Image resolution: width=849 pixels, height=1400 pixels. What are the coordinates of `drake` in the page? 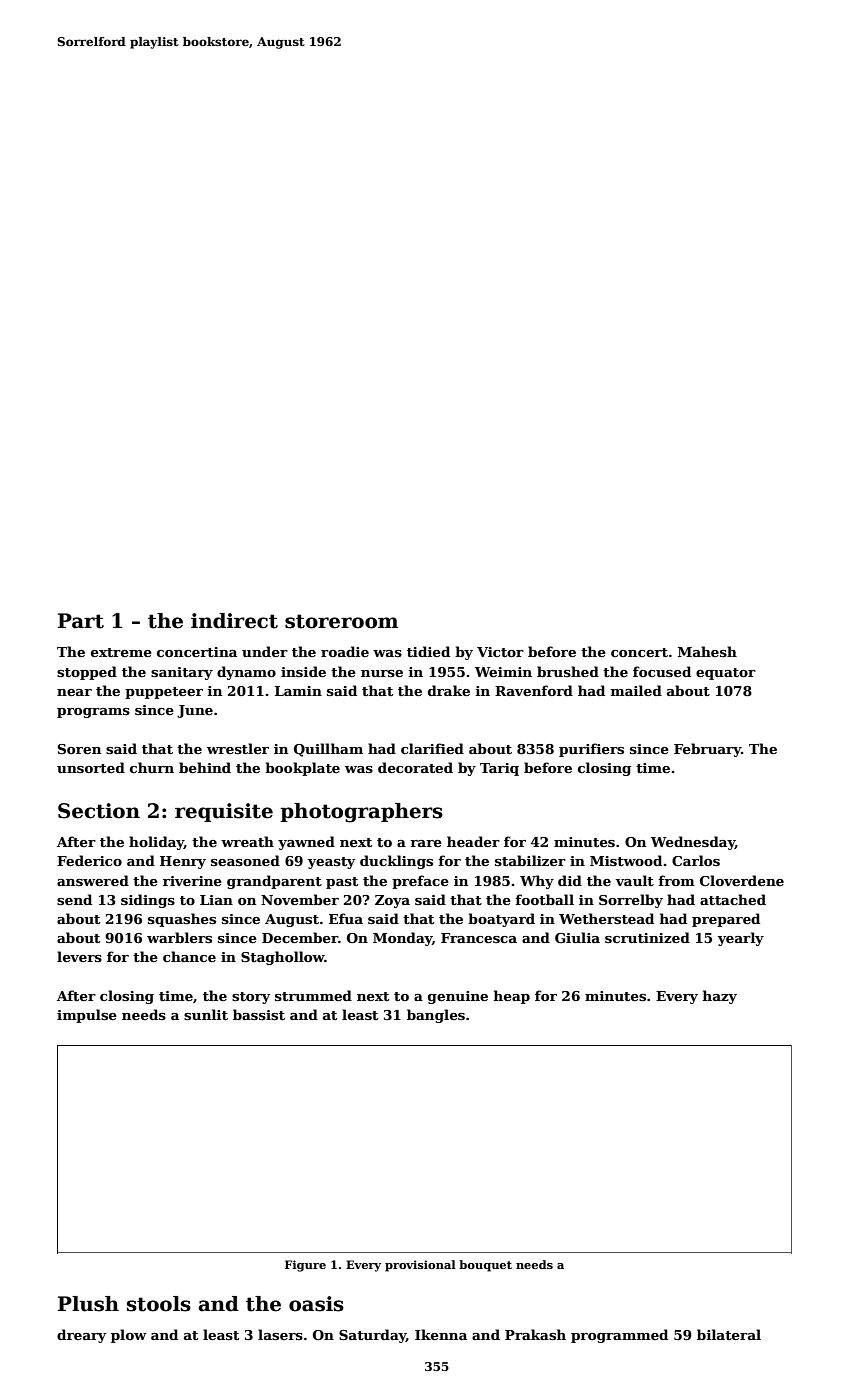 It's located at (449, 690).
